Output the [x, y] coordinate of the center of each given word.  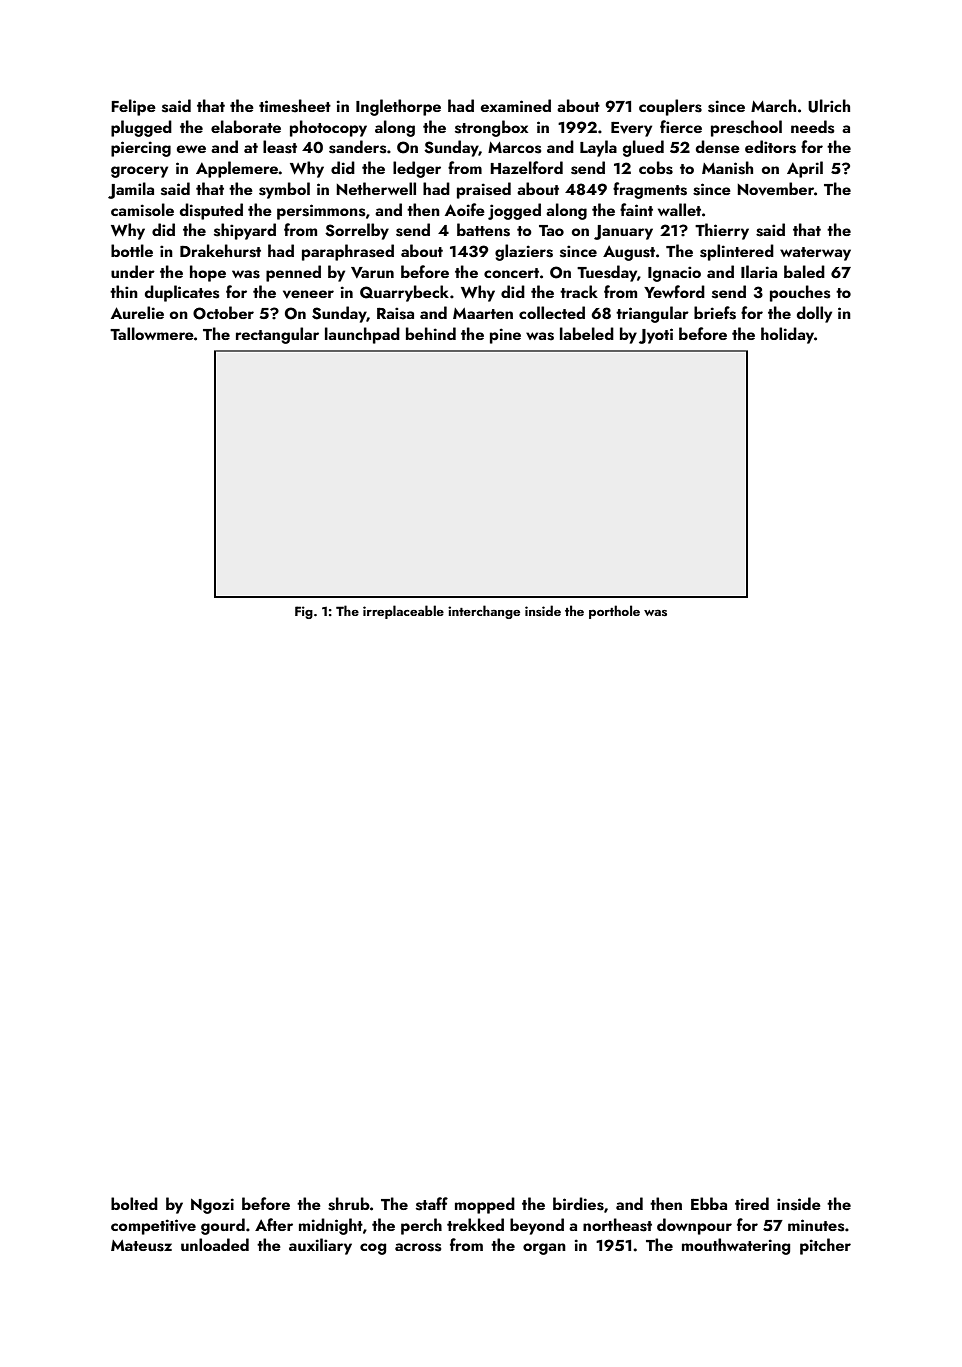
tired [752, 1203]
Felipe [133, 107]
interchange [484, 612]
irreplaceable [403, 612]
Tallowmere [152, 333]
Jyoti [656, 336]
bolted [134, 1203]
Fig [304, 612]
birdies [578, 1204]
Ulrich [829, 106]
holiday [787, 335]
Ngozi [212, 1206]
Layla [598, 148]
